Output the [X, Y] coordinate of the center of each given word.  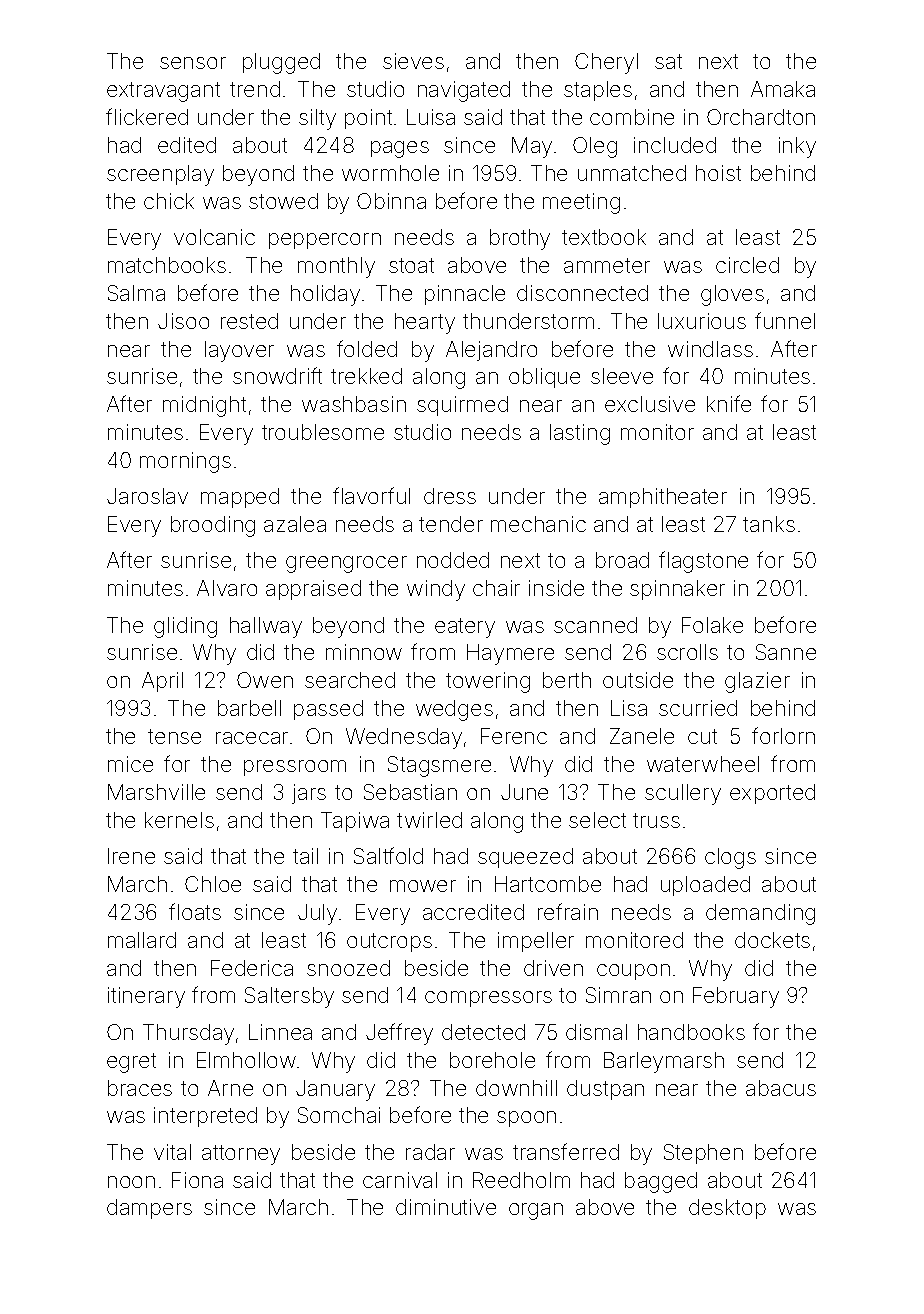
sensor [193, 63]
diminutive [446, 1207]
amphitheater [663, 498]
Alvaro [227, 588]
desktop [727, 1209]
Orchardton [761, 117]
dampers [149, 1209]
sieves [413, 61]
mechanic [538, 524]
